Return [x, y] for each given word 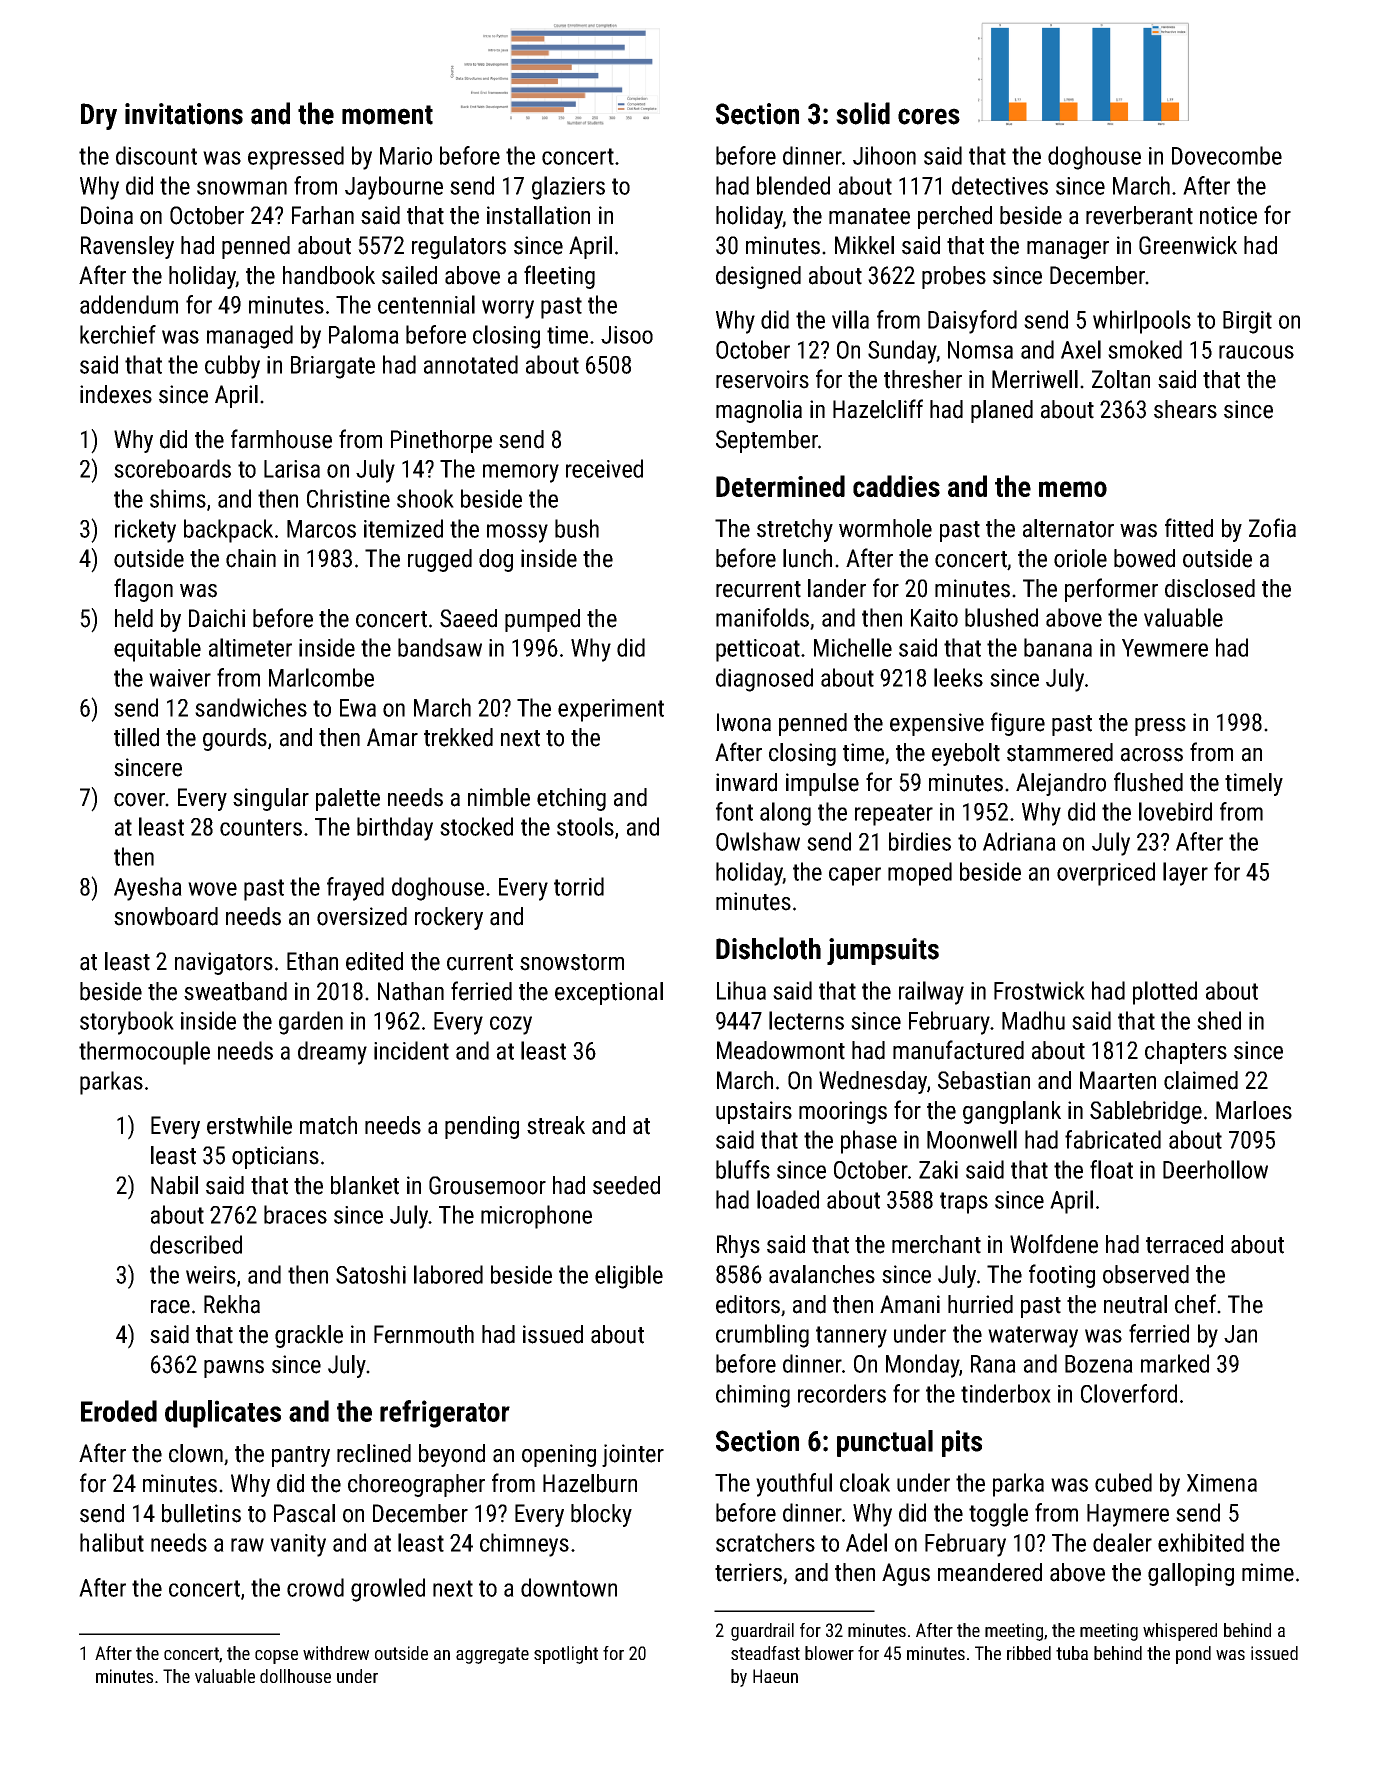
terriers [748, 1572]
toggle [998, 1515]
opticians [275, 1157]
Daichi [217, 618]
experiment [611, 710]
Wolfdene [1054, 1244]
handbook [329, 275]
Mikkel [864, 245]
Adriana [1019, 841]
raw [247, 1545]
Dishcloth [768, 948]
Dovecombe [1227, 155]
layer [1185, 874]
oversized [362, 916]
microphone [536, 1217]
